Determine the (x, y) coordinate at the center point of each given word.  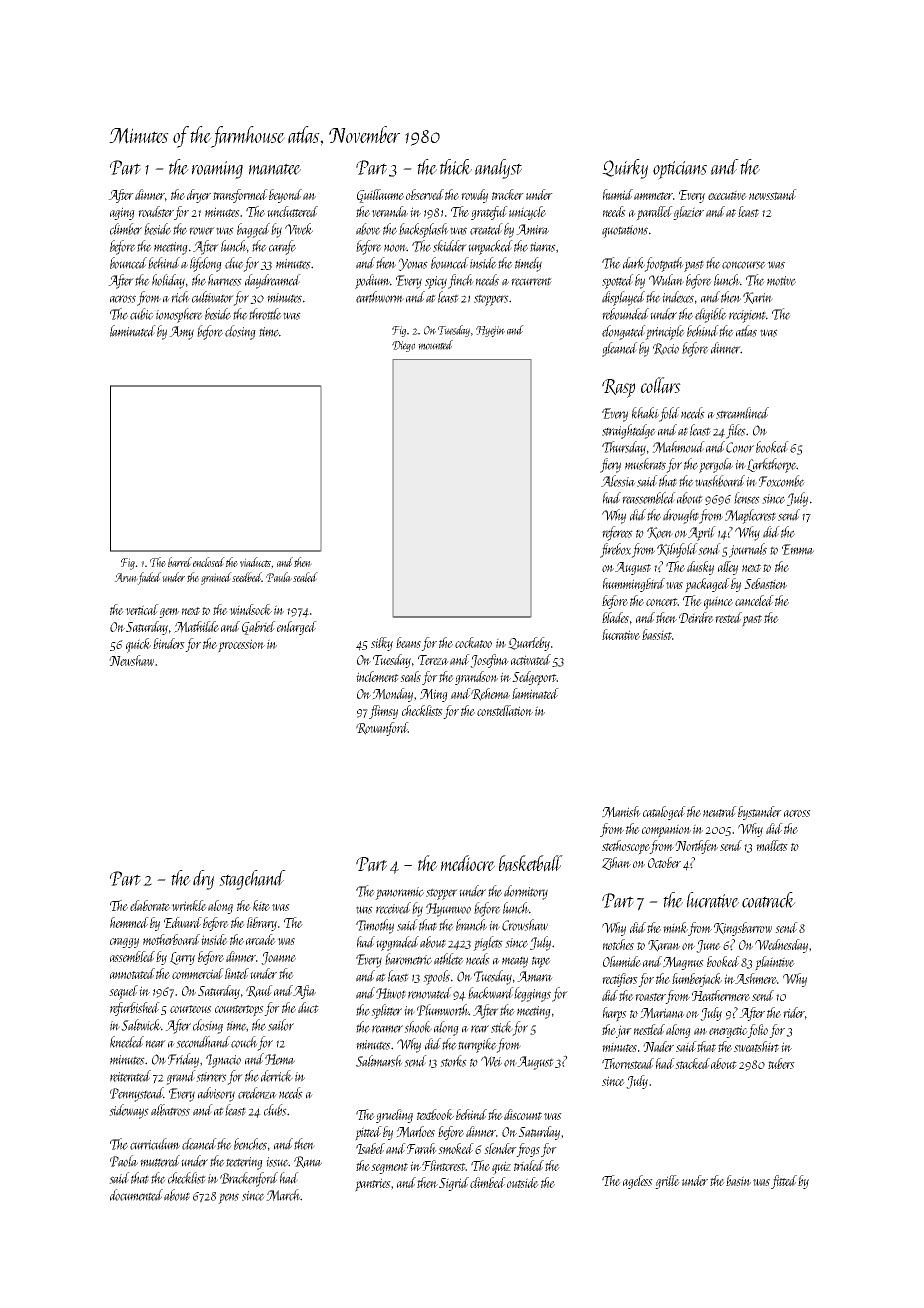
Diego (403, 346)
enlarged (297, 628)
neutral (720, 811)
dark (634, 263)
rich (180, 297)
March (283, 1195)
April (702, 533)
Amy (181, 333)
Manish (621, 812)
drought (681, 516)
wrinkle (189, 905)
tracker (508, 194)
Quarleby (529, 644)
